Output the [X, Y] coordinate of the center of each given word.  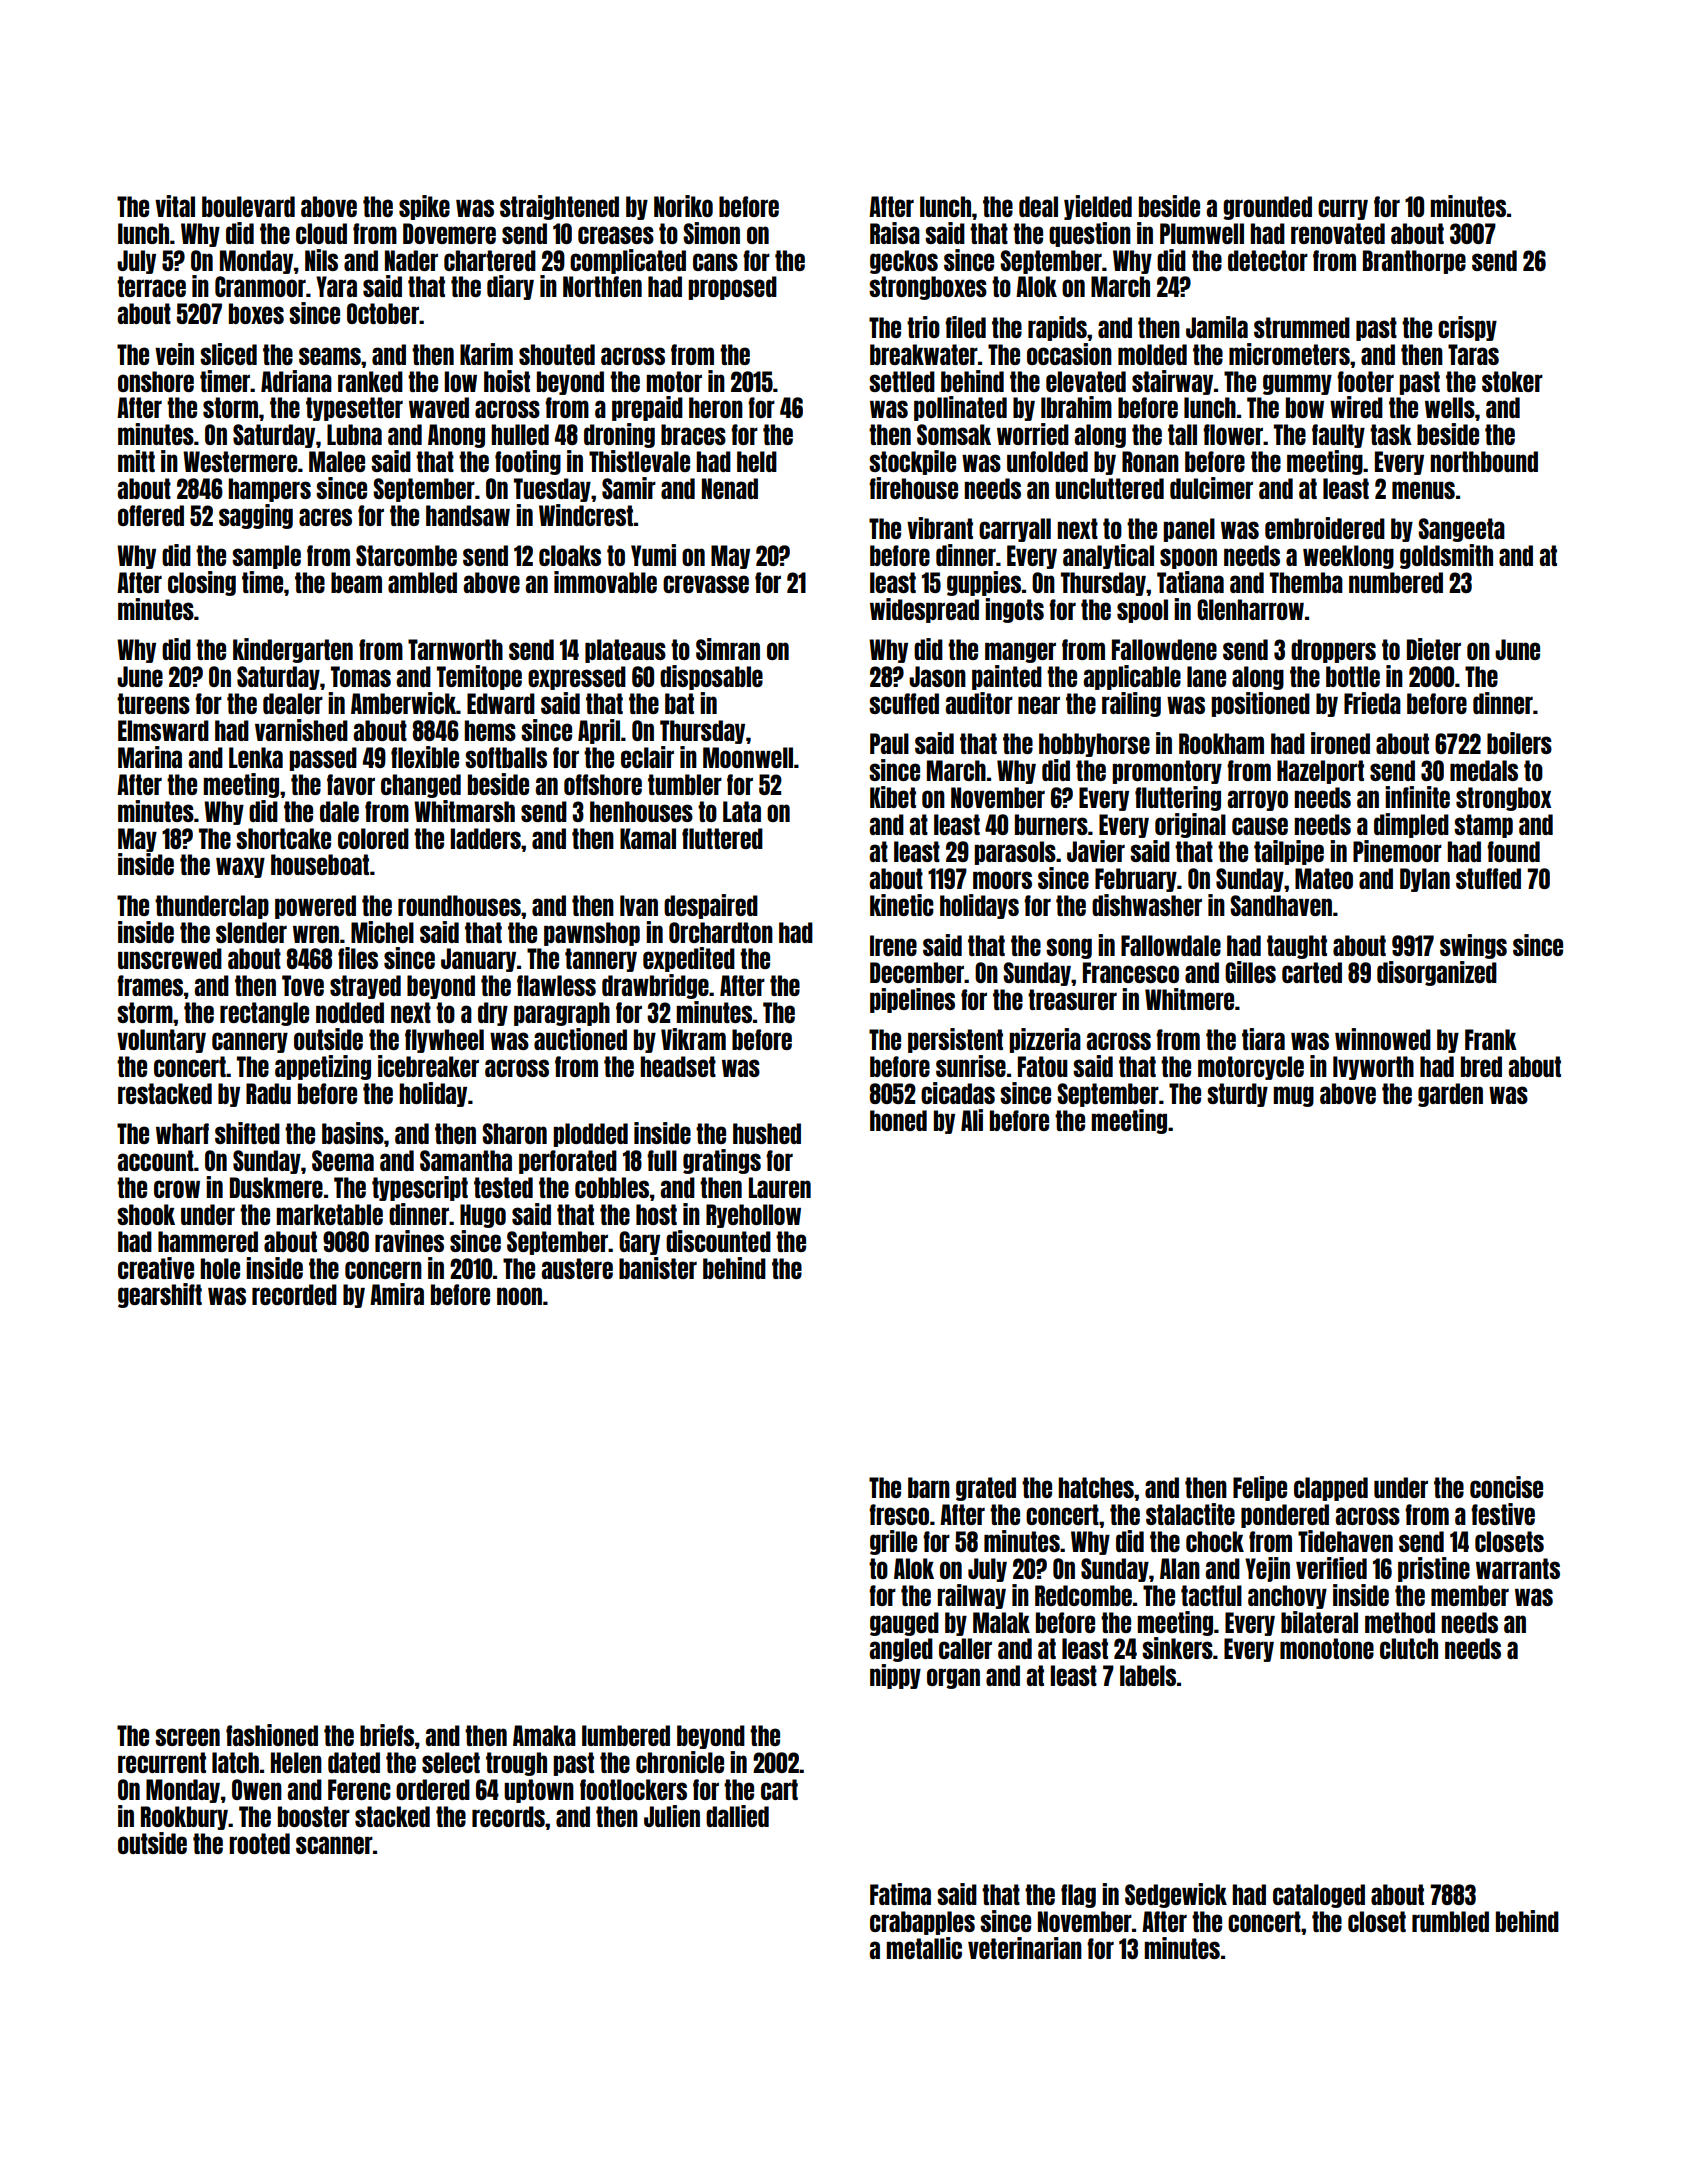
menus [1423, 490]
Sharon [514, 1133]
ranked [370, 381]
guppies [984, 583]
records [508, 1816]
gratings [722, 1161]
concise [1506, 1487]
